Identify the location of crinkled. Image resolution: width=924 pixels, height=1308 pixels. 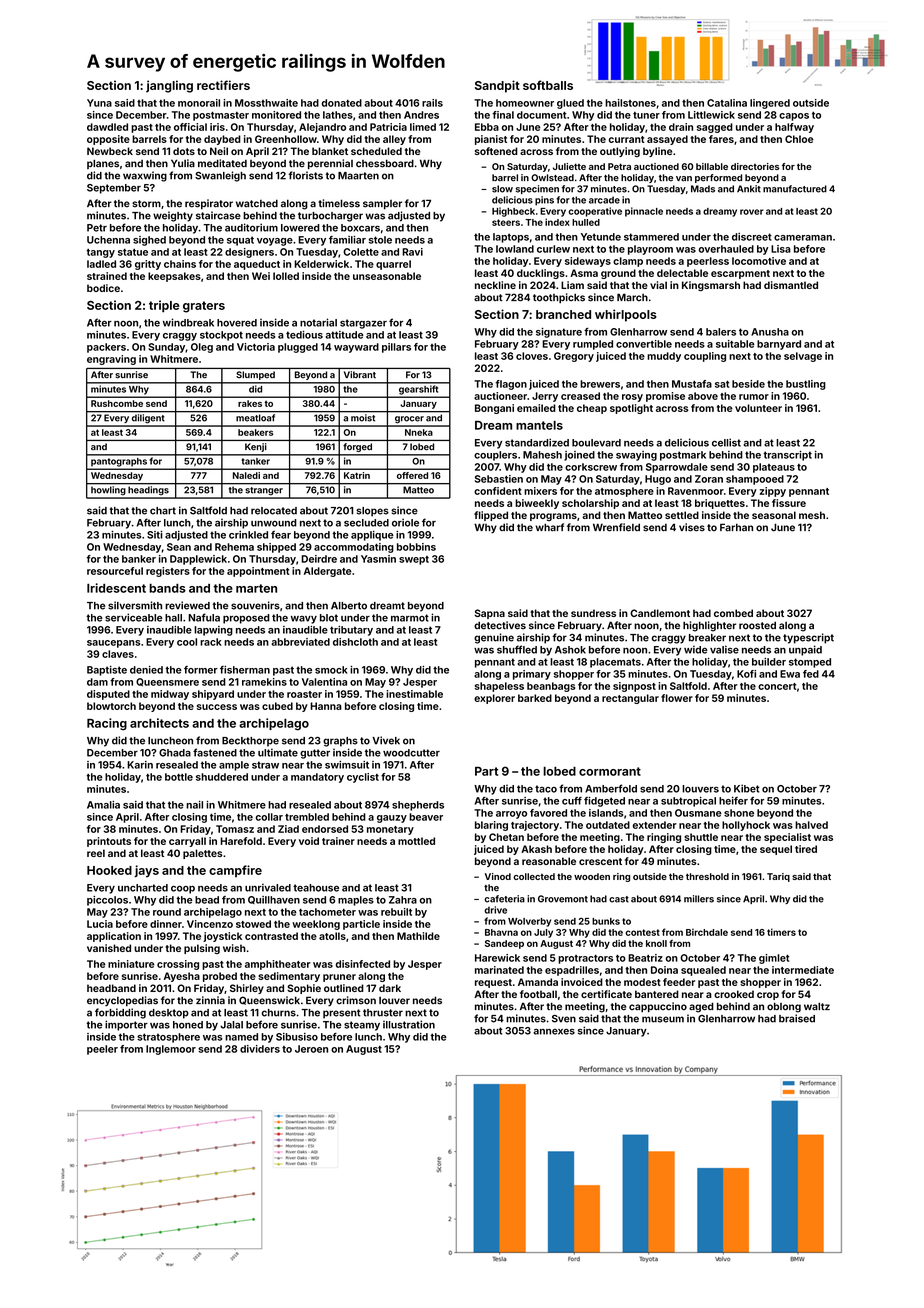
(248, 535).
